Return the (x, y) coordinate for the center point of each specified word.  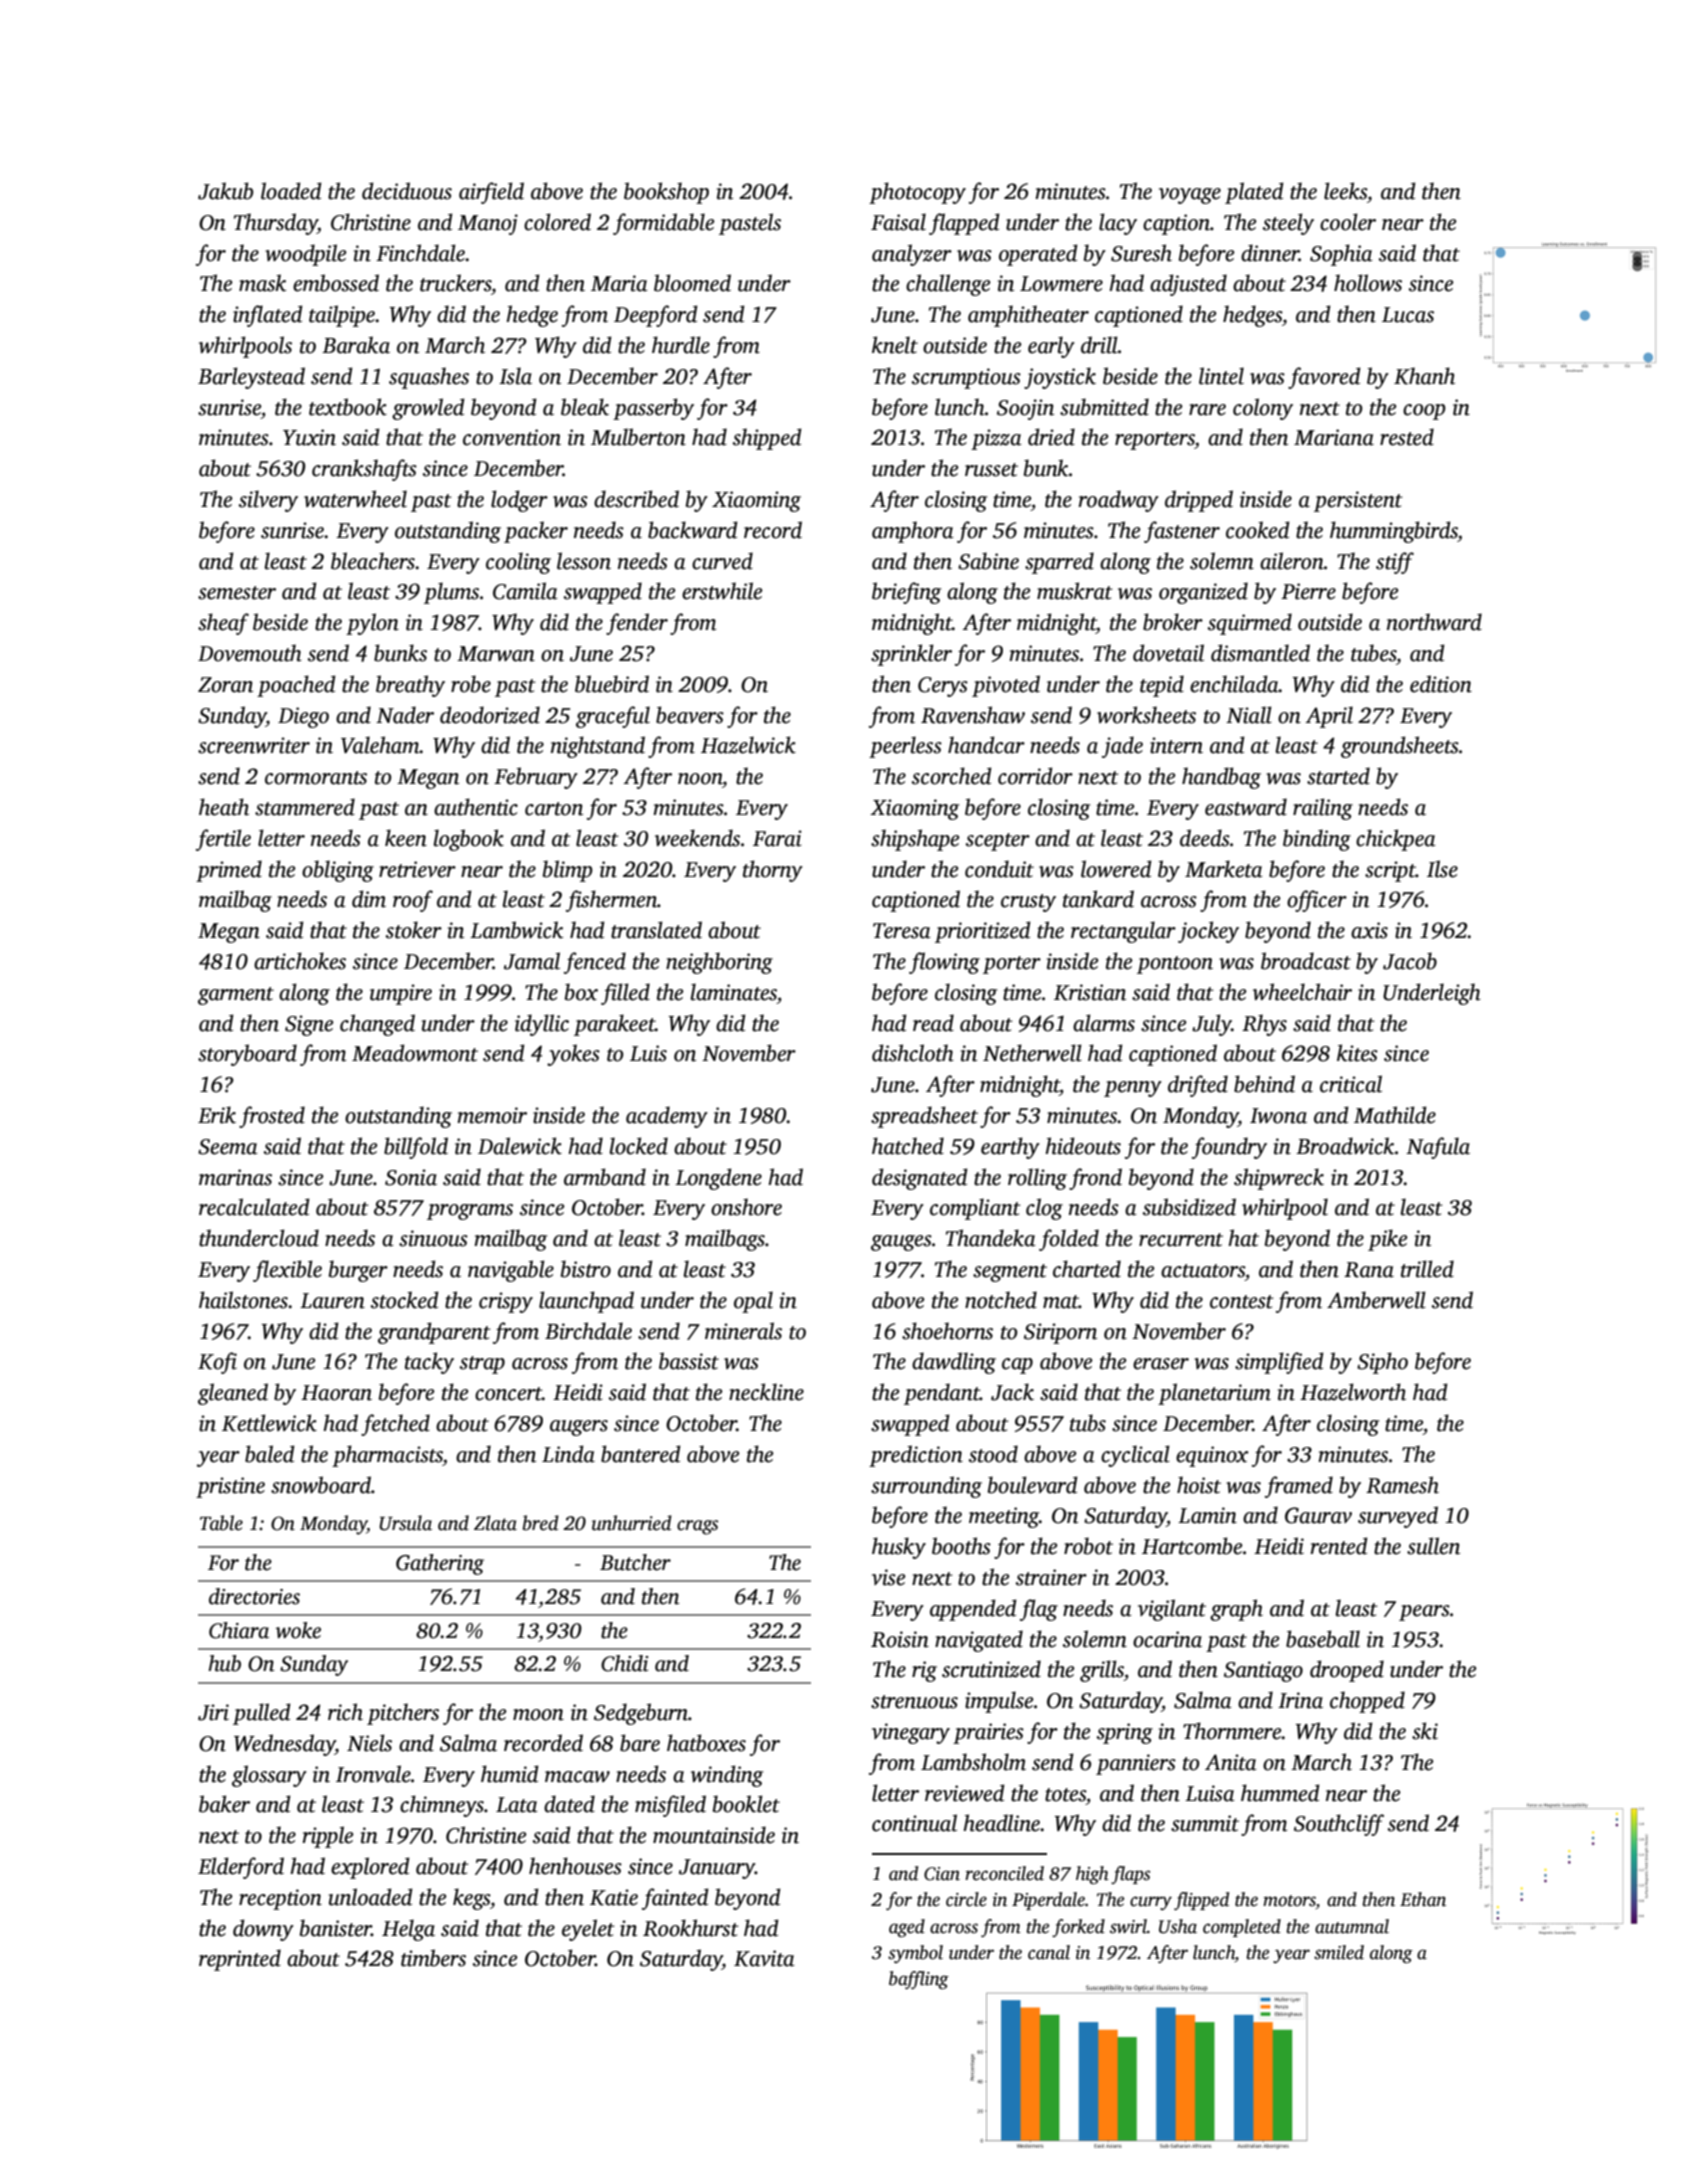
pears (1424, 1613)
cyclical (1135, 1456)
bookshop (666, 193)
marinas (235, 1177)
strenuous (914, 1702)
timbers (433, 1958)
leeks (1345, 191)
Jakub (225, 191)
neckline (766, 1392)
